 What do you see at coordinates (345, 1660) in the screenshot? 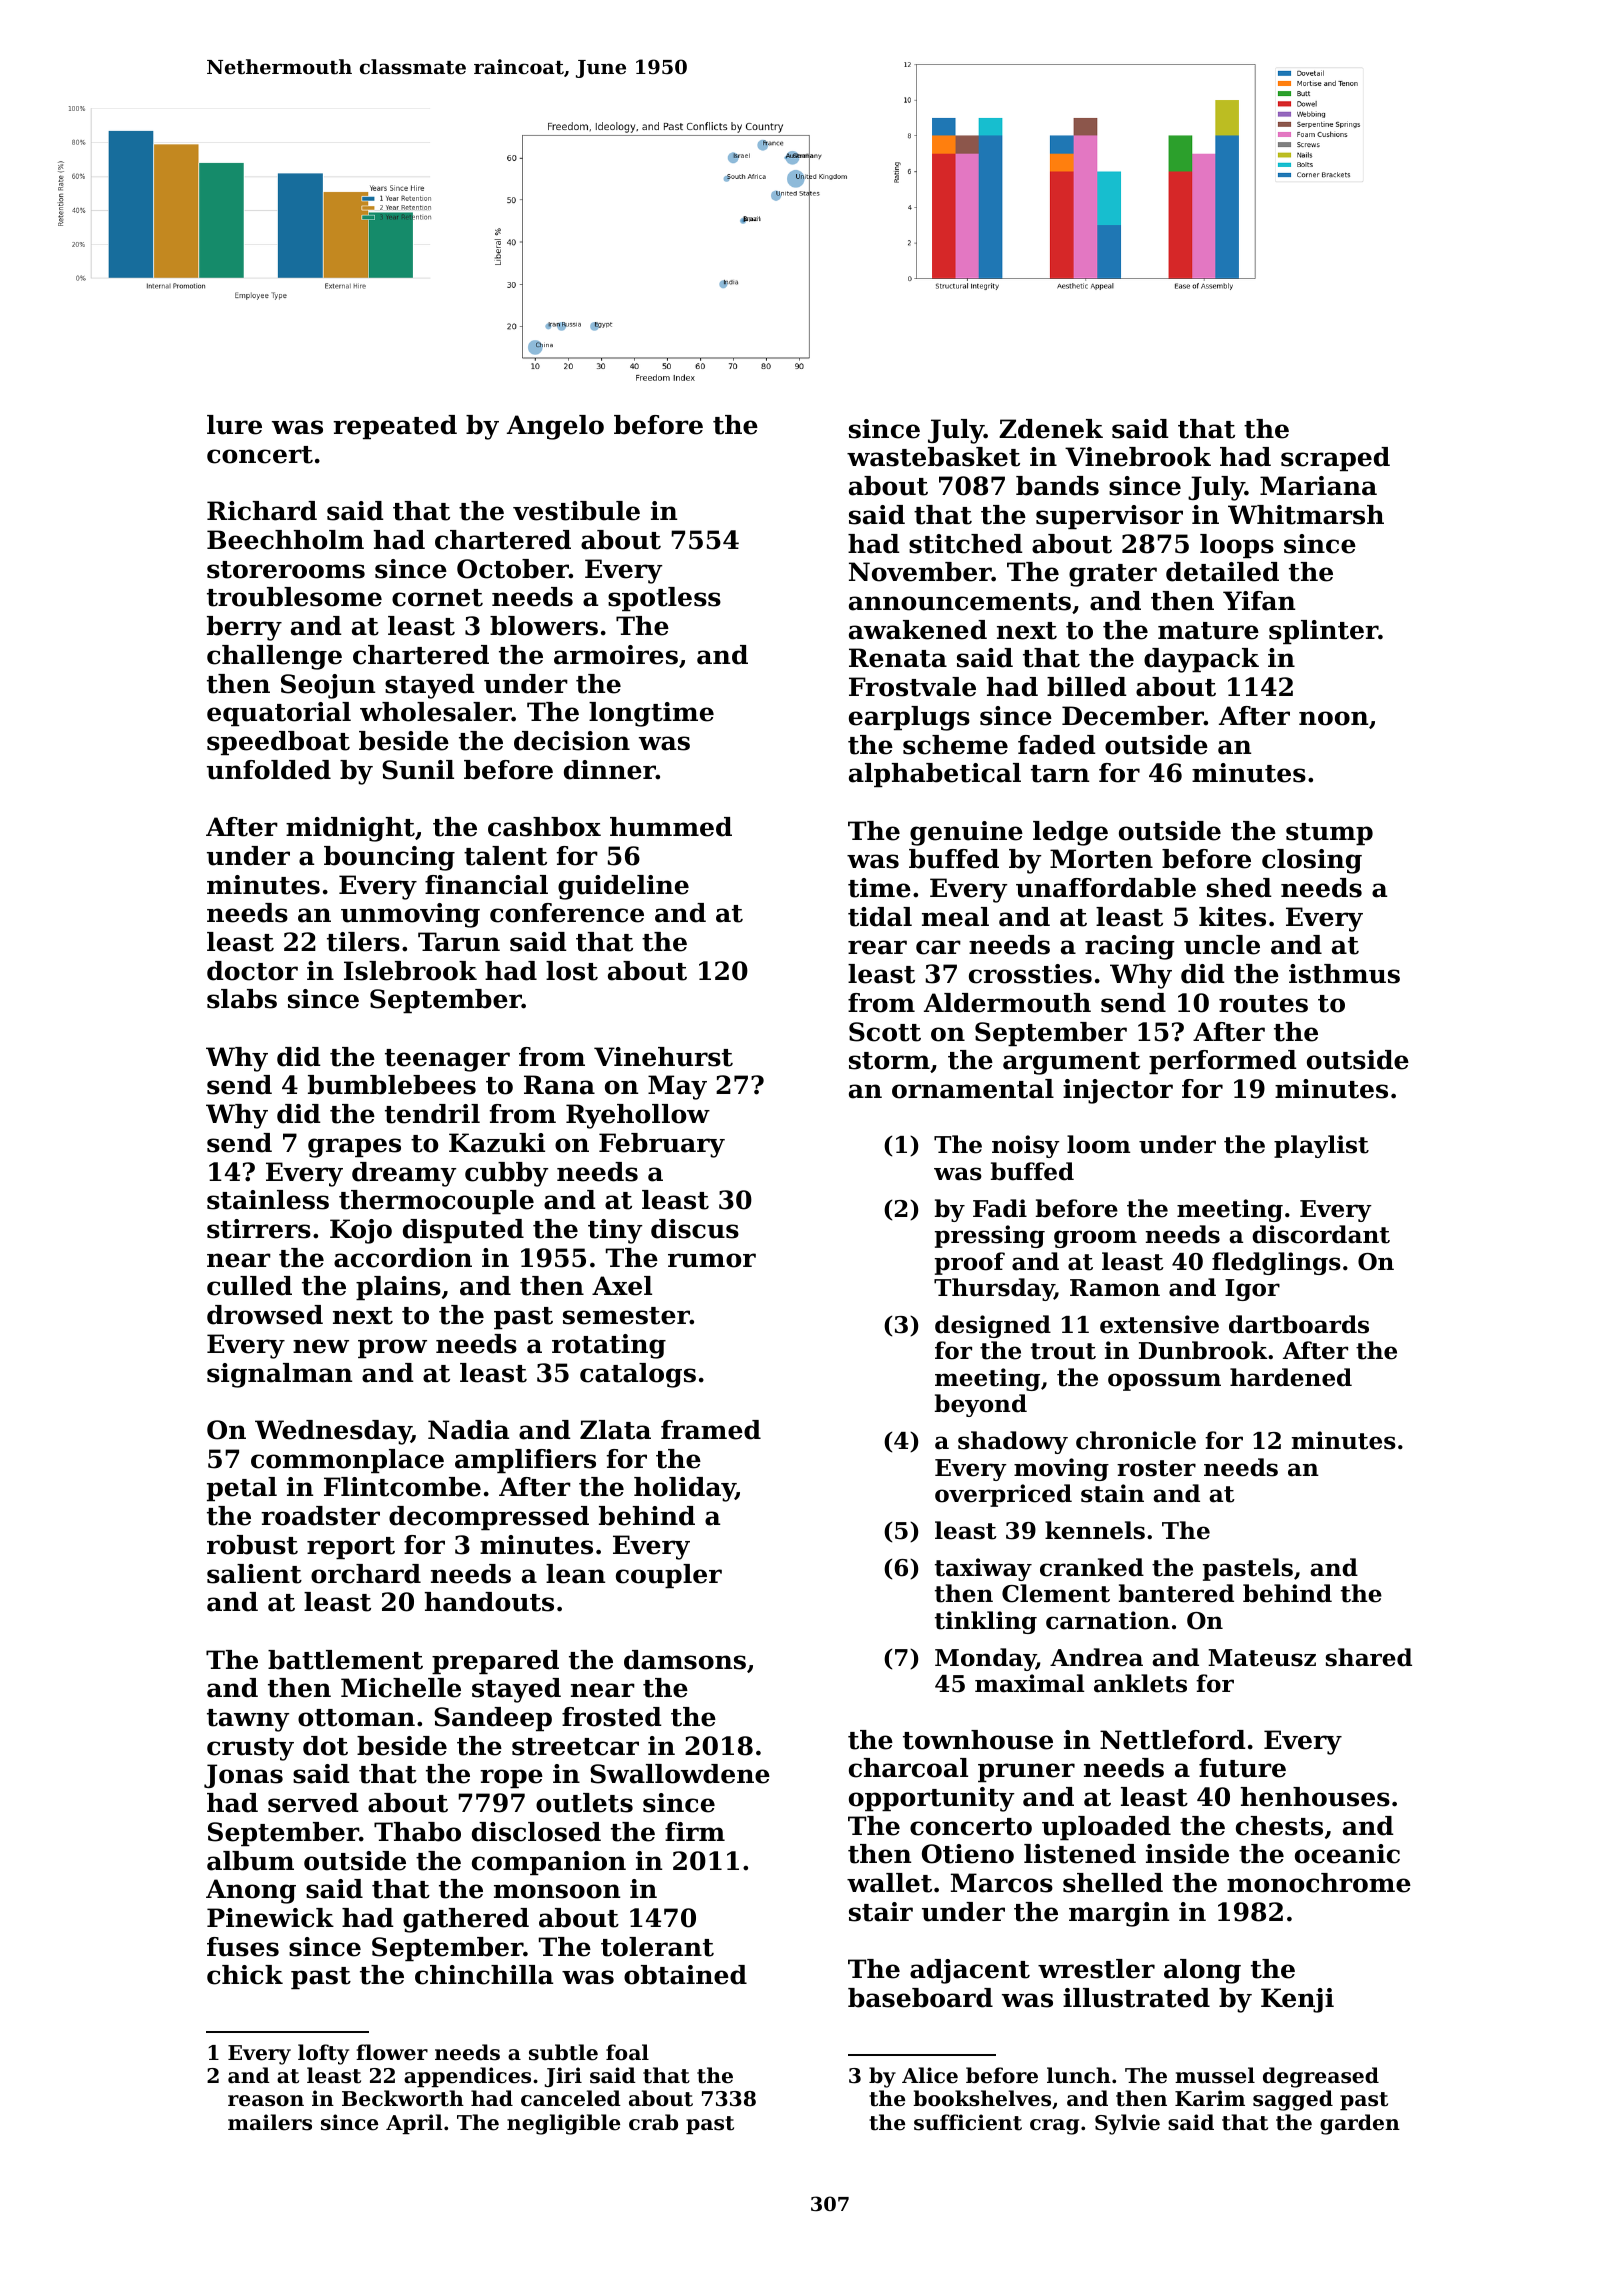
I see `battlement` at bounding box center [345, 1660].
